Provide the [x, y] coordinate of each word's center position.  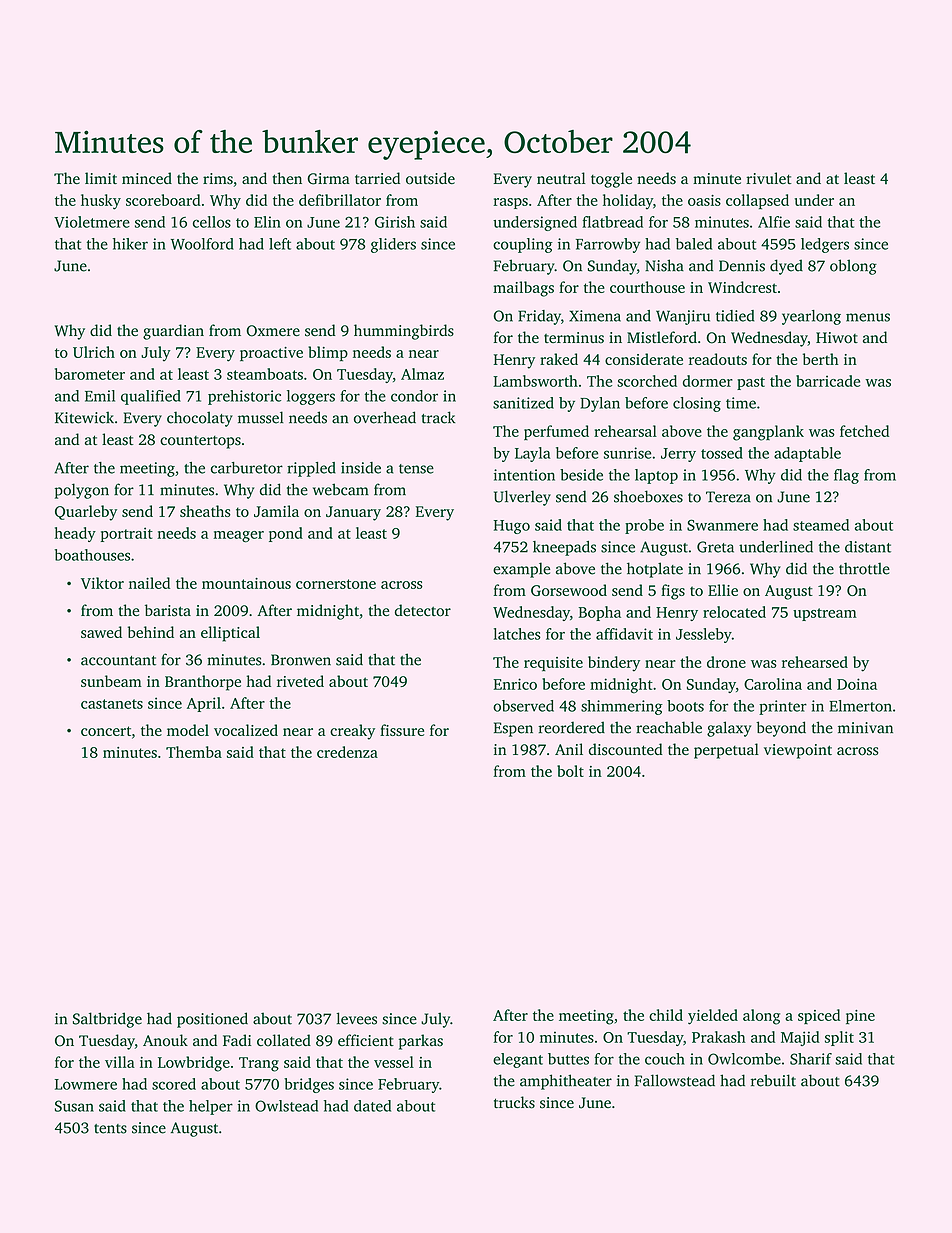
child [666, 1015]
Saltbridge [107, 1020]
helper [211, 1107]
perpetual [726, 751]
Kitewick [84, 417]
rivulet [769, 178]
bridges [309, 1085]
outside [430, 178]
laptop [656, 476]
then [287, 178]
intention [524, 475]
